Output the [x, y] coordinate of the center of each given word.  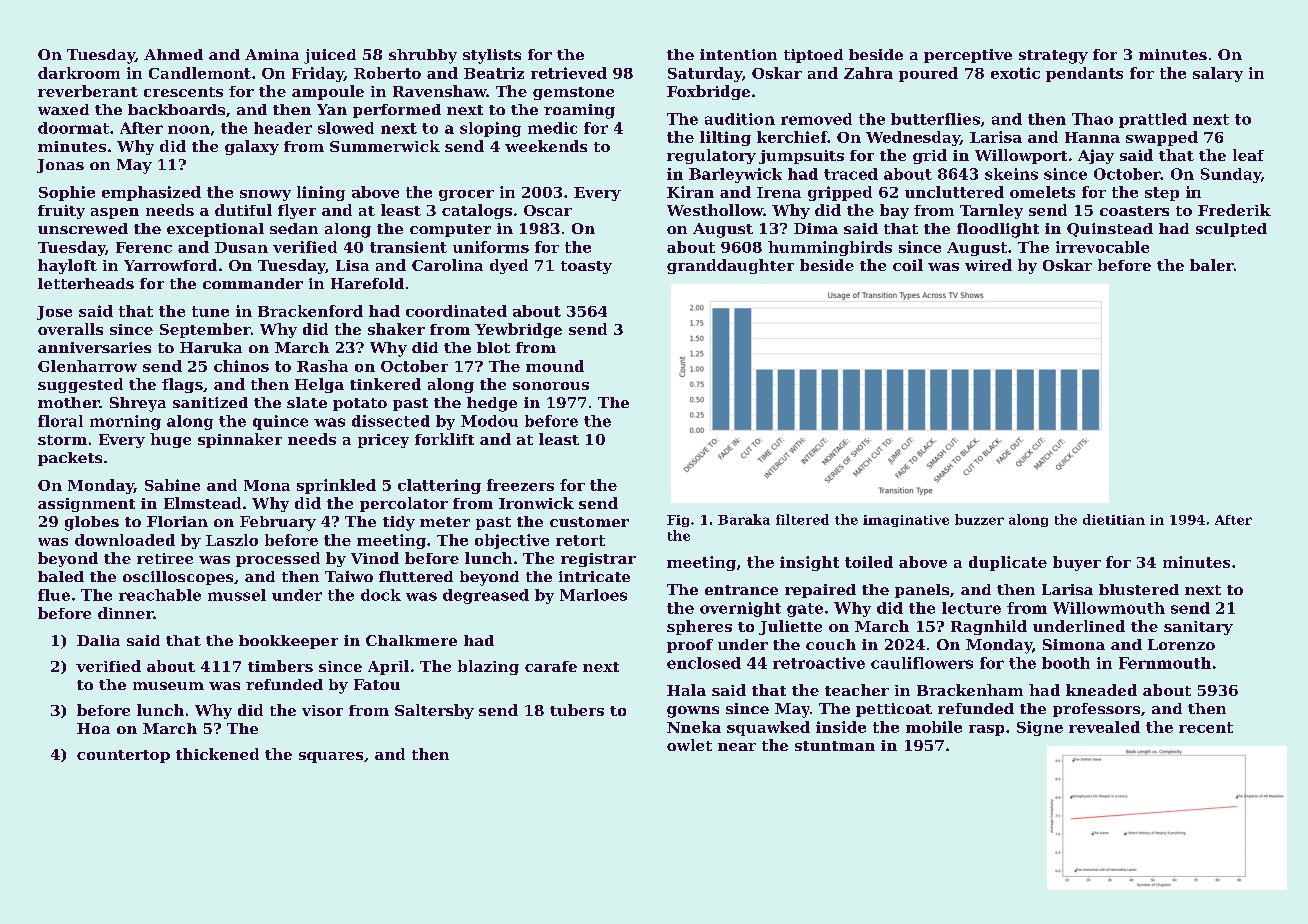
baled [61, 576]
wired [988, 265]
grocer [466, 195]
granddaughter [730, 266]
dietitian [1114, 519]
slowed [346, 128]
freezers [520, 485]
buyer [1077, 563]
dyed [509, 266]
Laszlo [232, 540]
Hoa [93, 728]
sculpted [1231, 230]
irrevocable [1102, 247]
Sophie [67, 193]
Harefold [367, 283]
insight [809, 563]
